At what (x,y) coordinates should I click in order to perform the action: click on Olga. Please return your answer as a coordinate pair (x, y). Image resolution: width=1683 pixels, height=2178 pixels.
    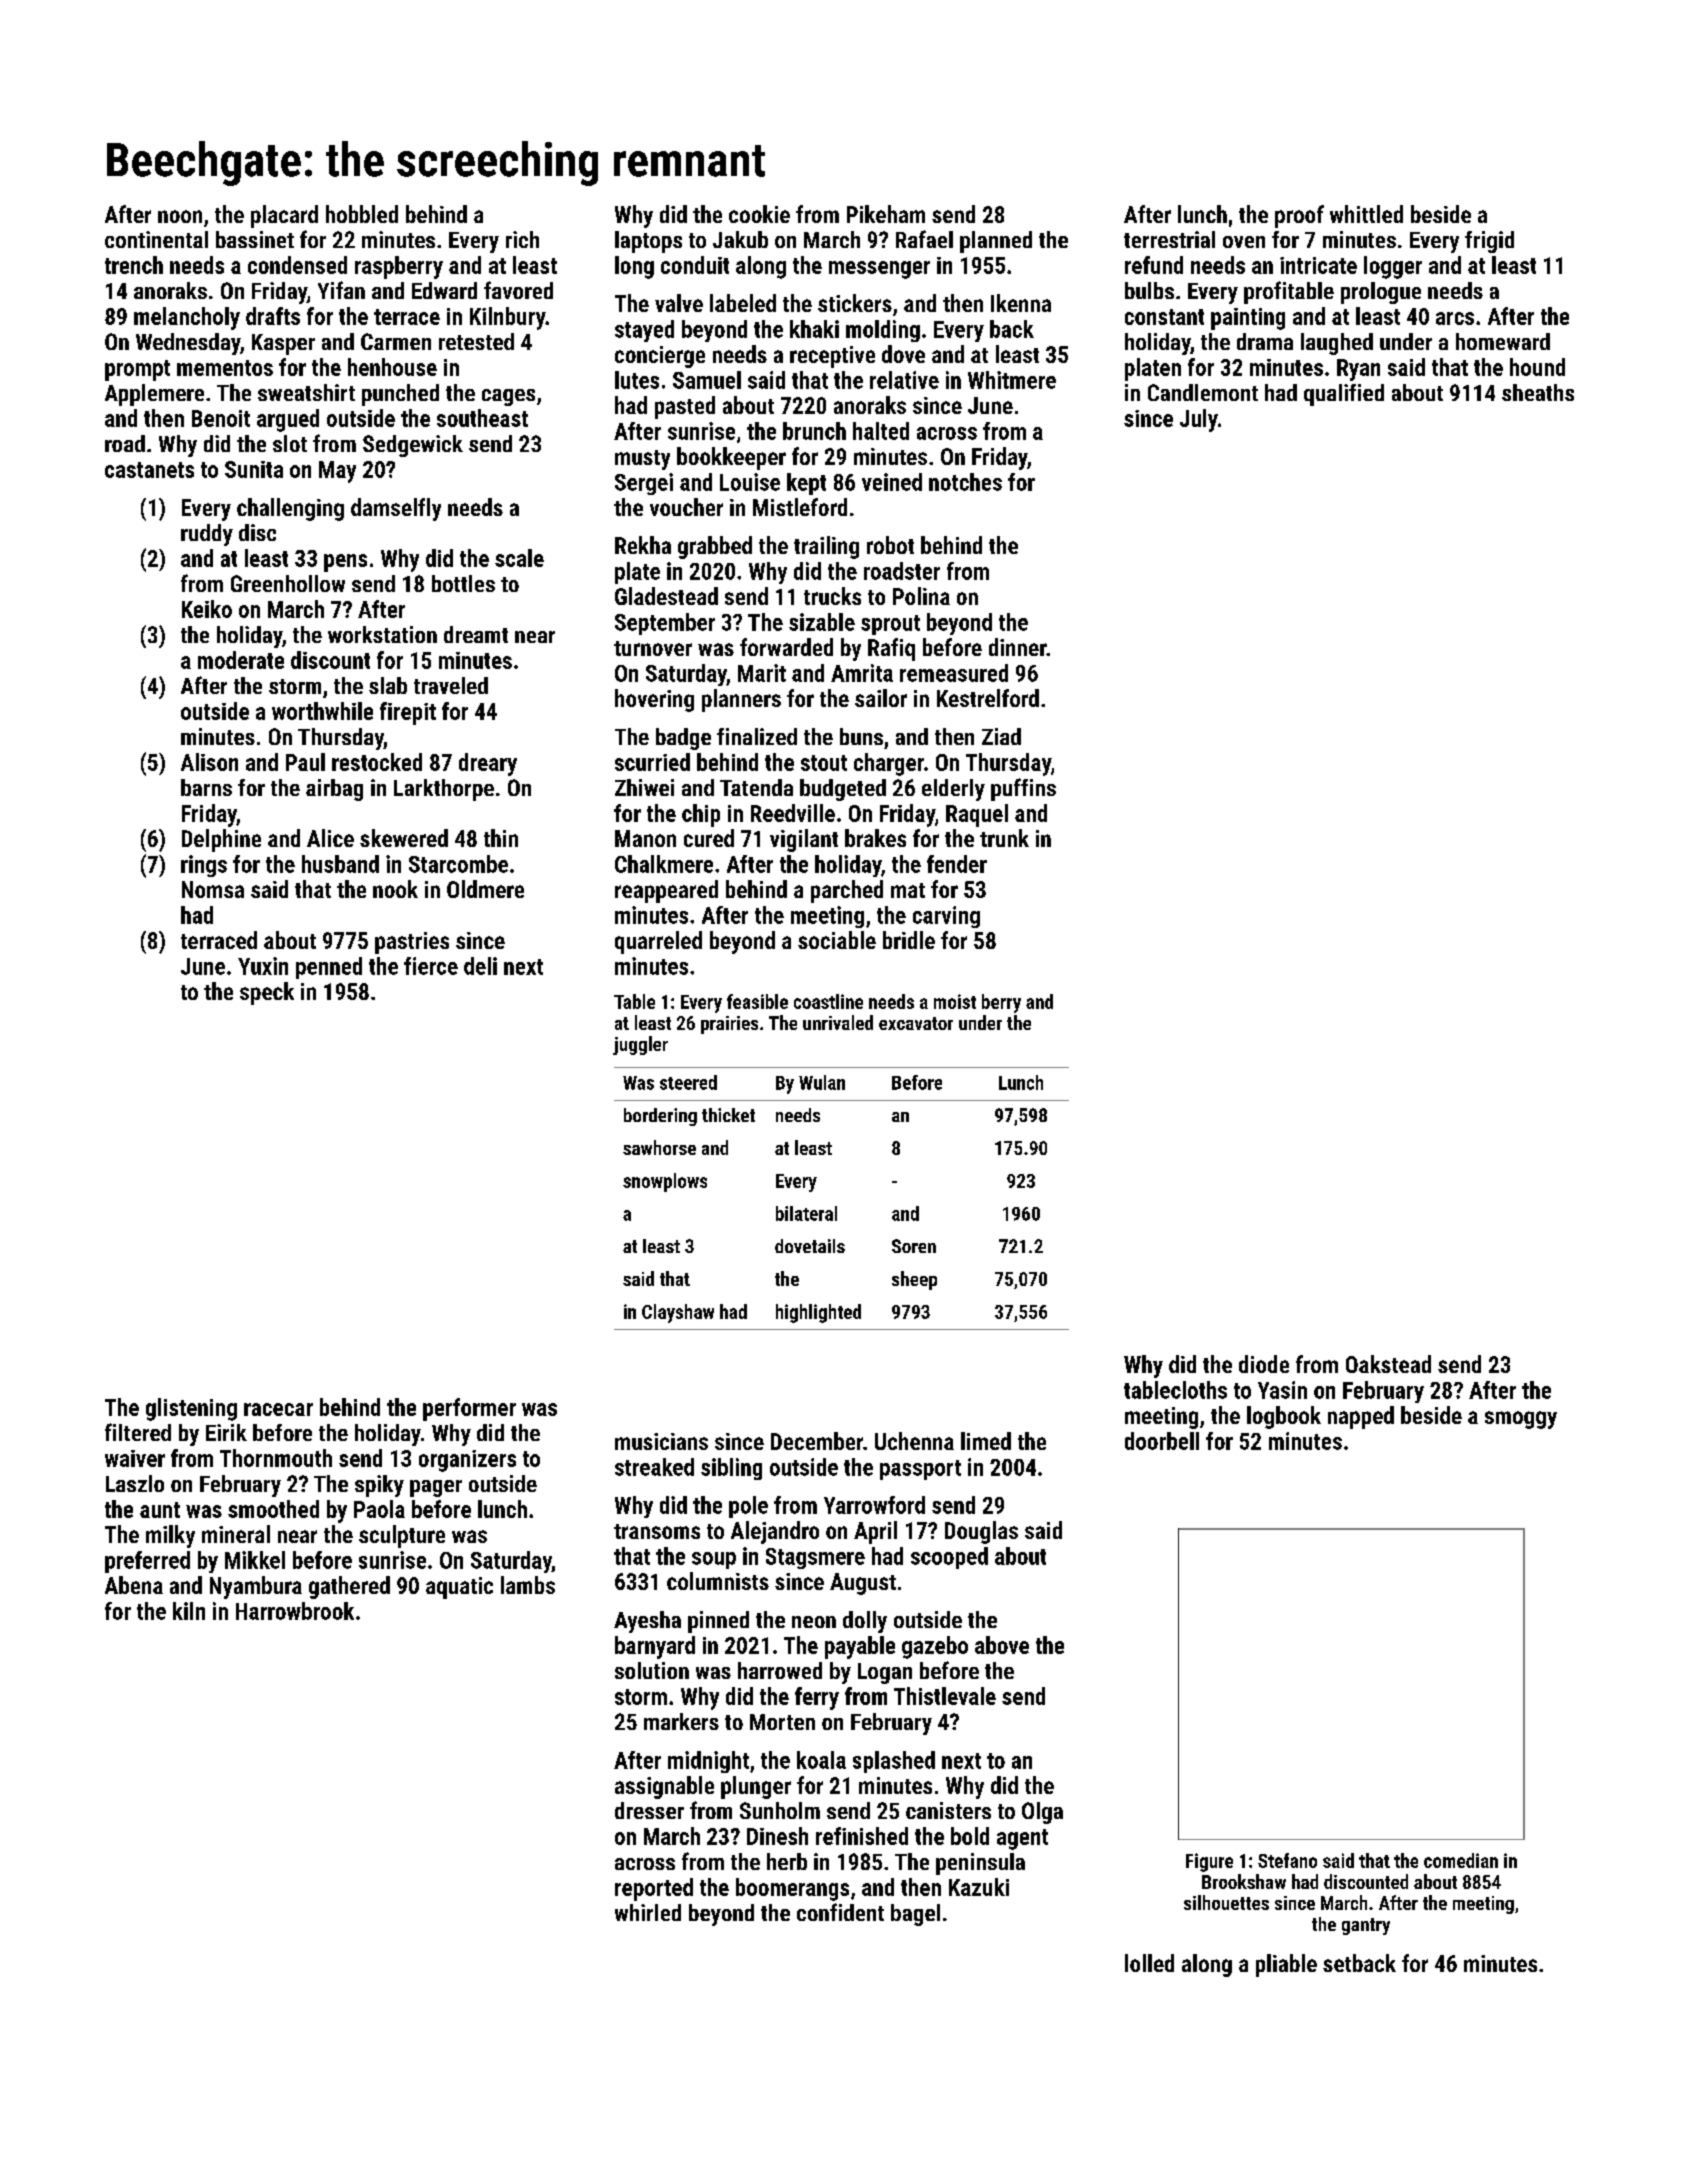
    Looking at the image, I should click on (1042, 1813).
